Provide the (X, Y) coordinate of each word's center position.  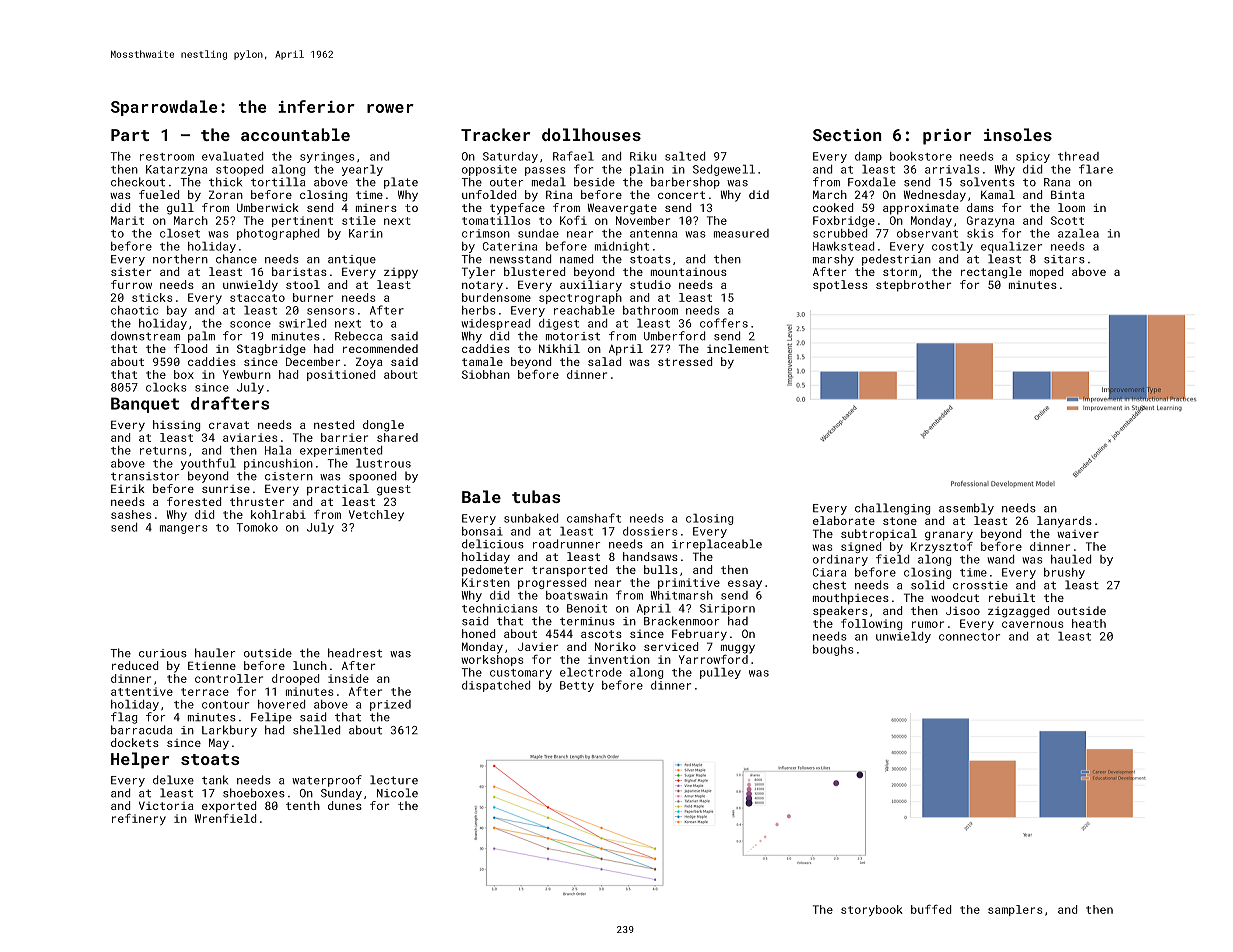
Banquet (145, 405)
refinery (139, 819)
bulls (661, 569)
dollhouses (591, 134)
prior (947, 137)
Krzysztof (942, 547)
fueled (159, 194)
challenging (892, 509)
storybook (872, 910)
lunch (310, 665)
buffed (931, 909)
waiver (1078, 534)
